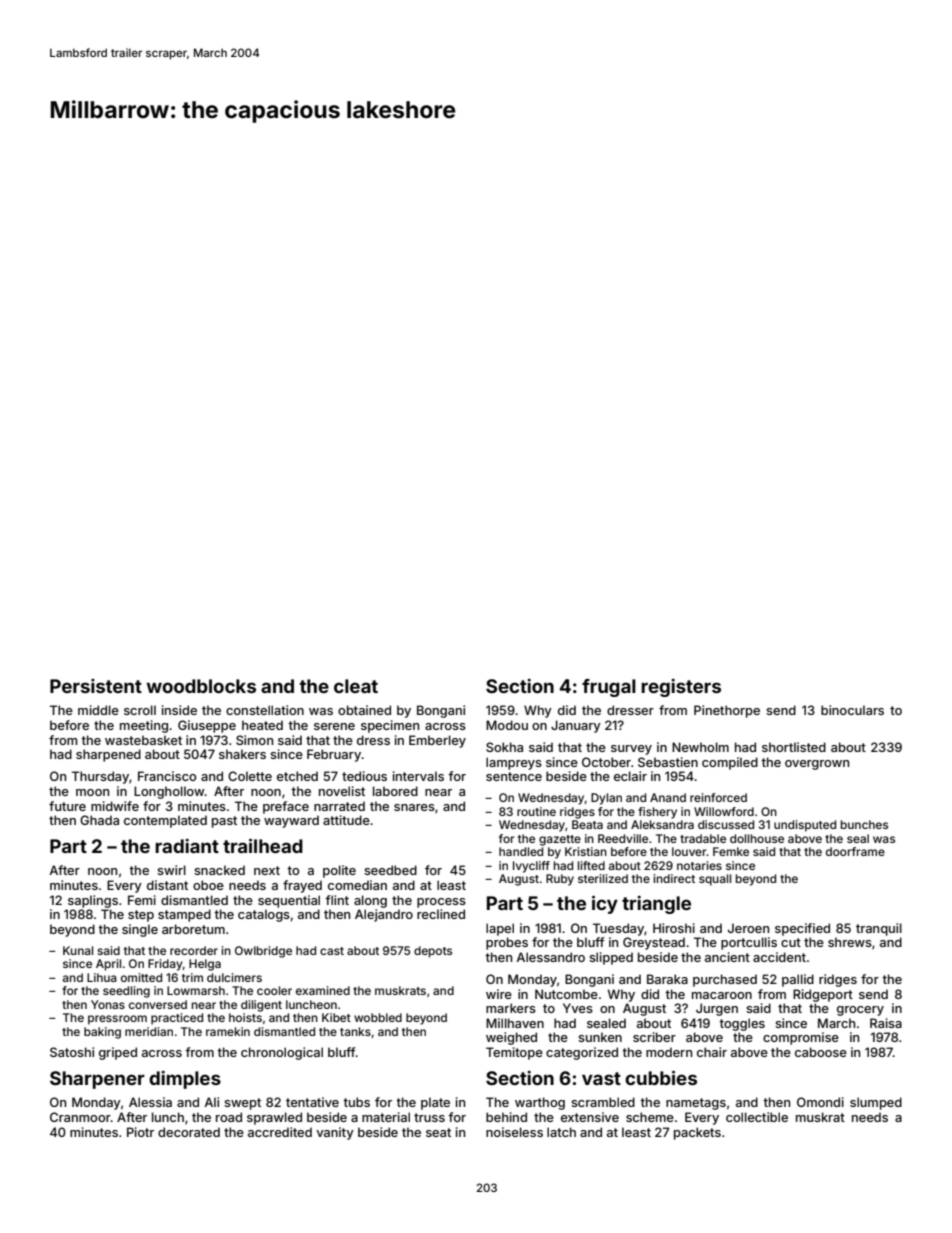 The height and width of the screenshot is (1233, 952). Describe the element at coordinates (108, 755) in the screenshot. I see `sharpened` at that location.
